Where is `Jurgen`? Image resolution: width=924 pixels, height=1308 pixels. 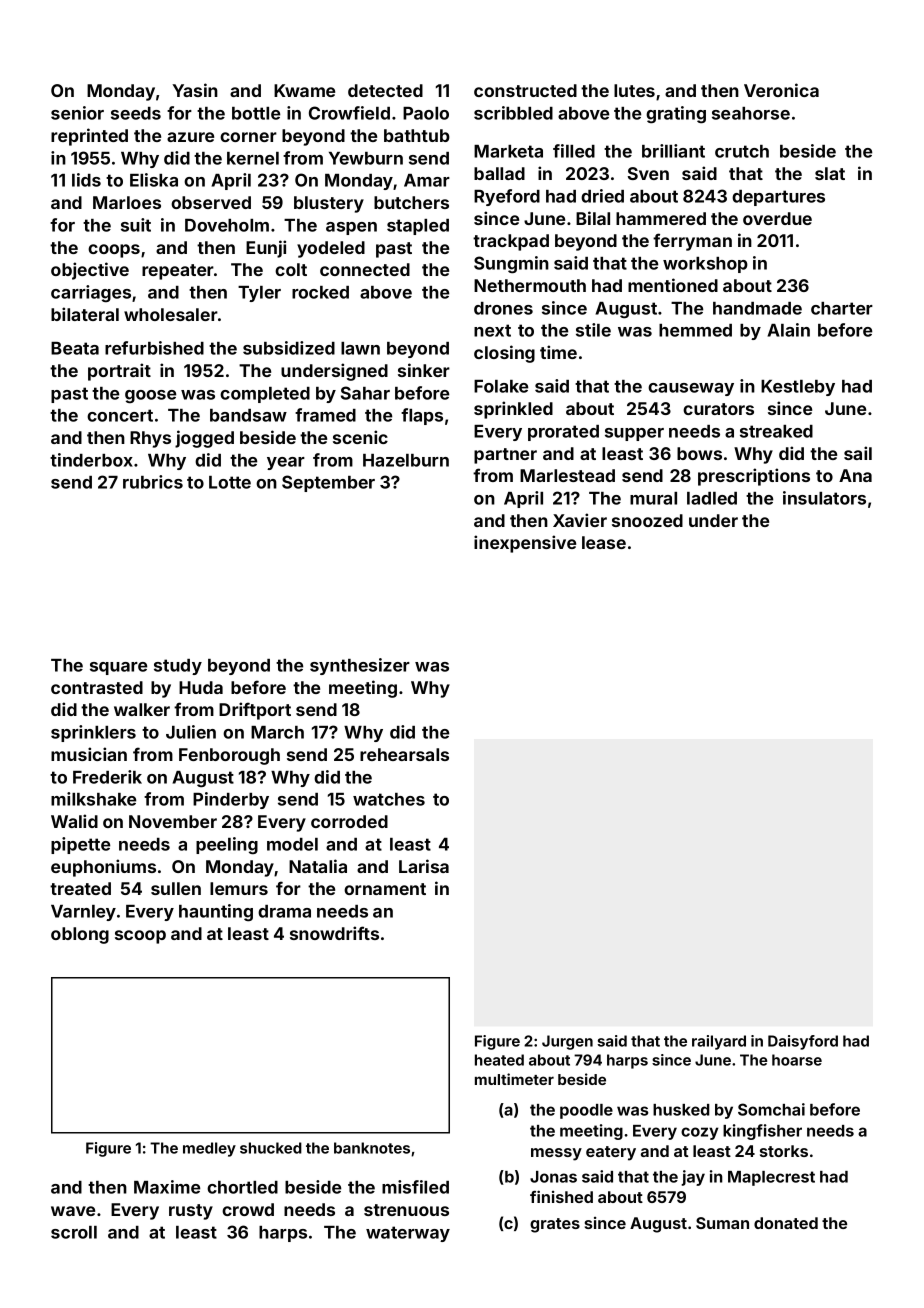
Jurgen is located at coordinates (567, 1042).
